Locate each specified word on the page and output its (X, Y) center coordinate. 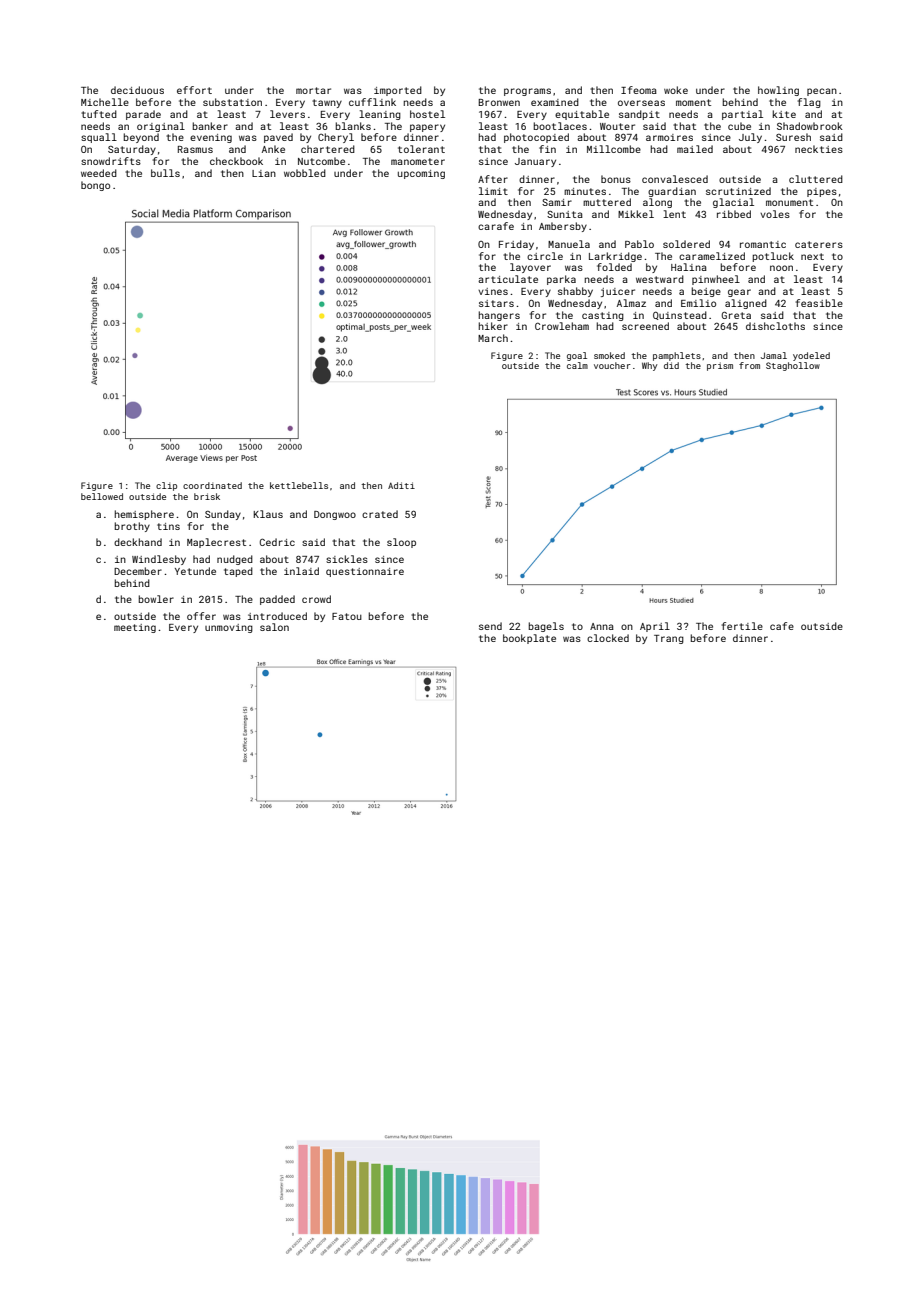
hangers (499, 316)
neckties (819, 149)
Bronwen (499, 102)
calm (577, 365)
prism (720, 366)
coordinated (212, 485)
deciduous (137, 90)
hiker (493, 326)
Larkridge (615, 257)
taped (238, 572)
